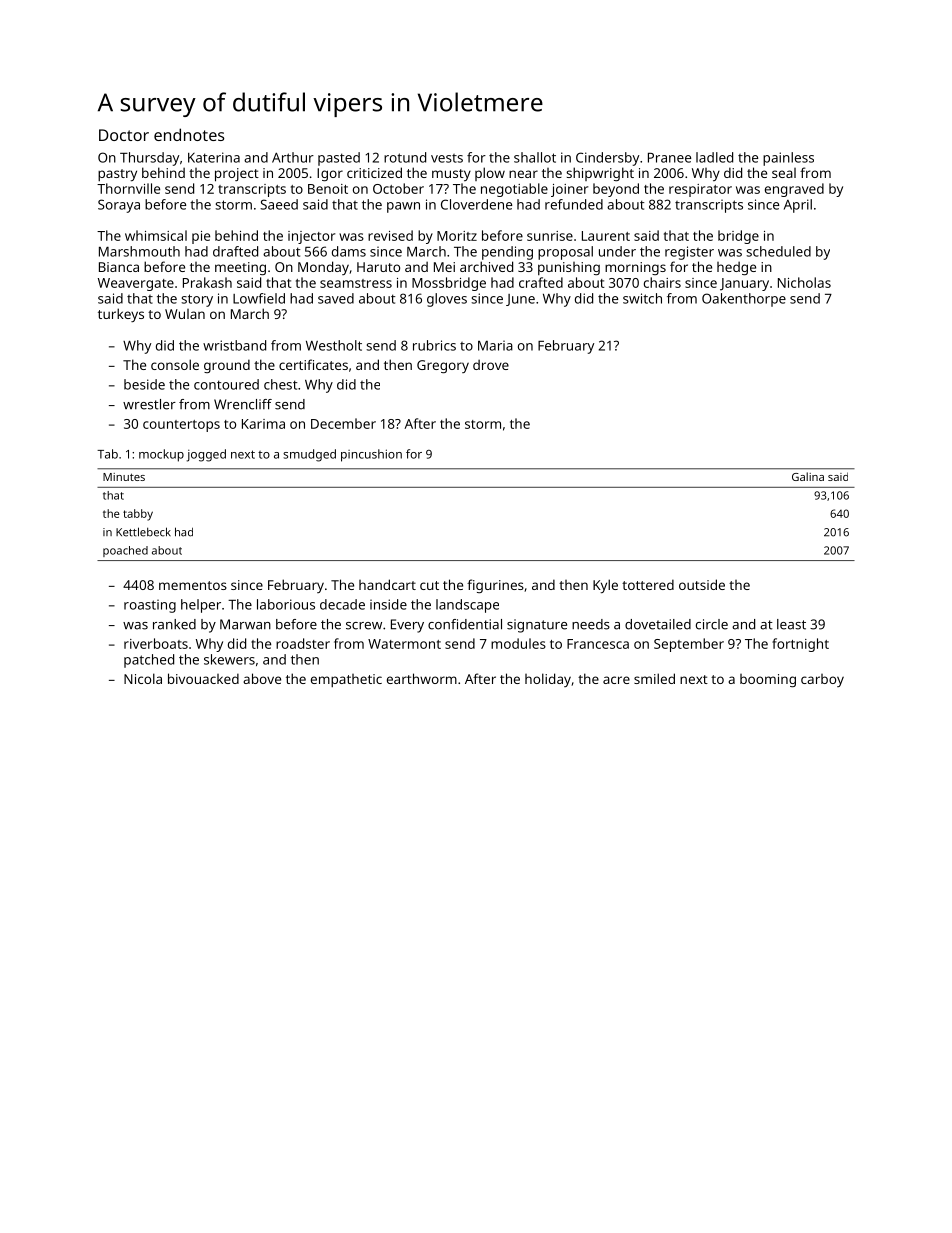  Describe the element at coordinates (808, 476) in the screenshot. I see `Galina` at that location.
